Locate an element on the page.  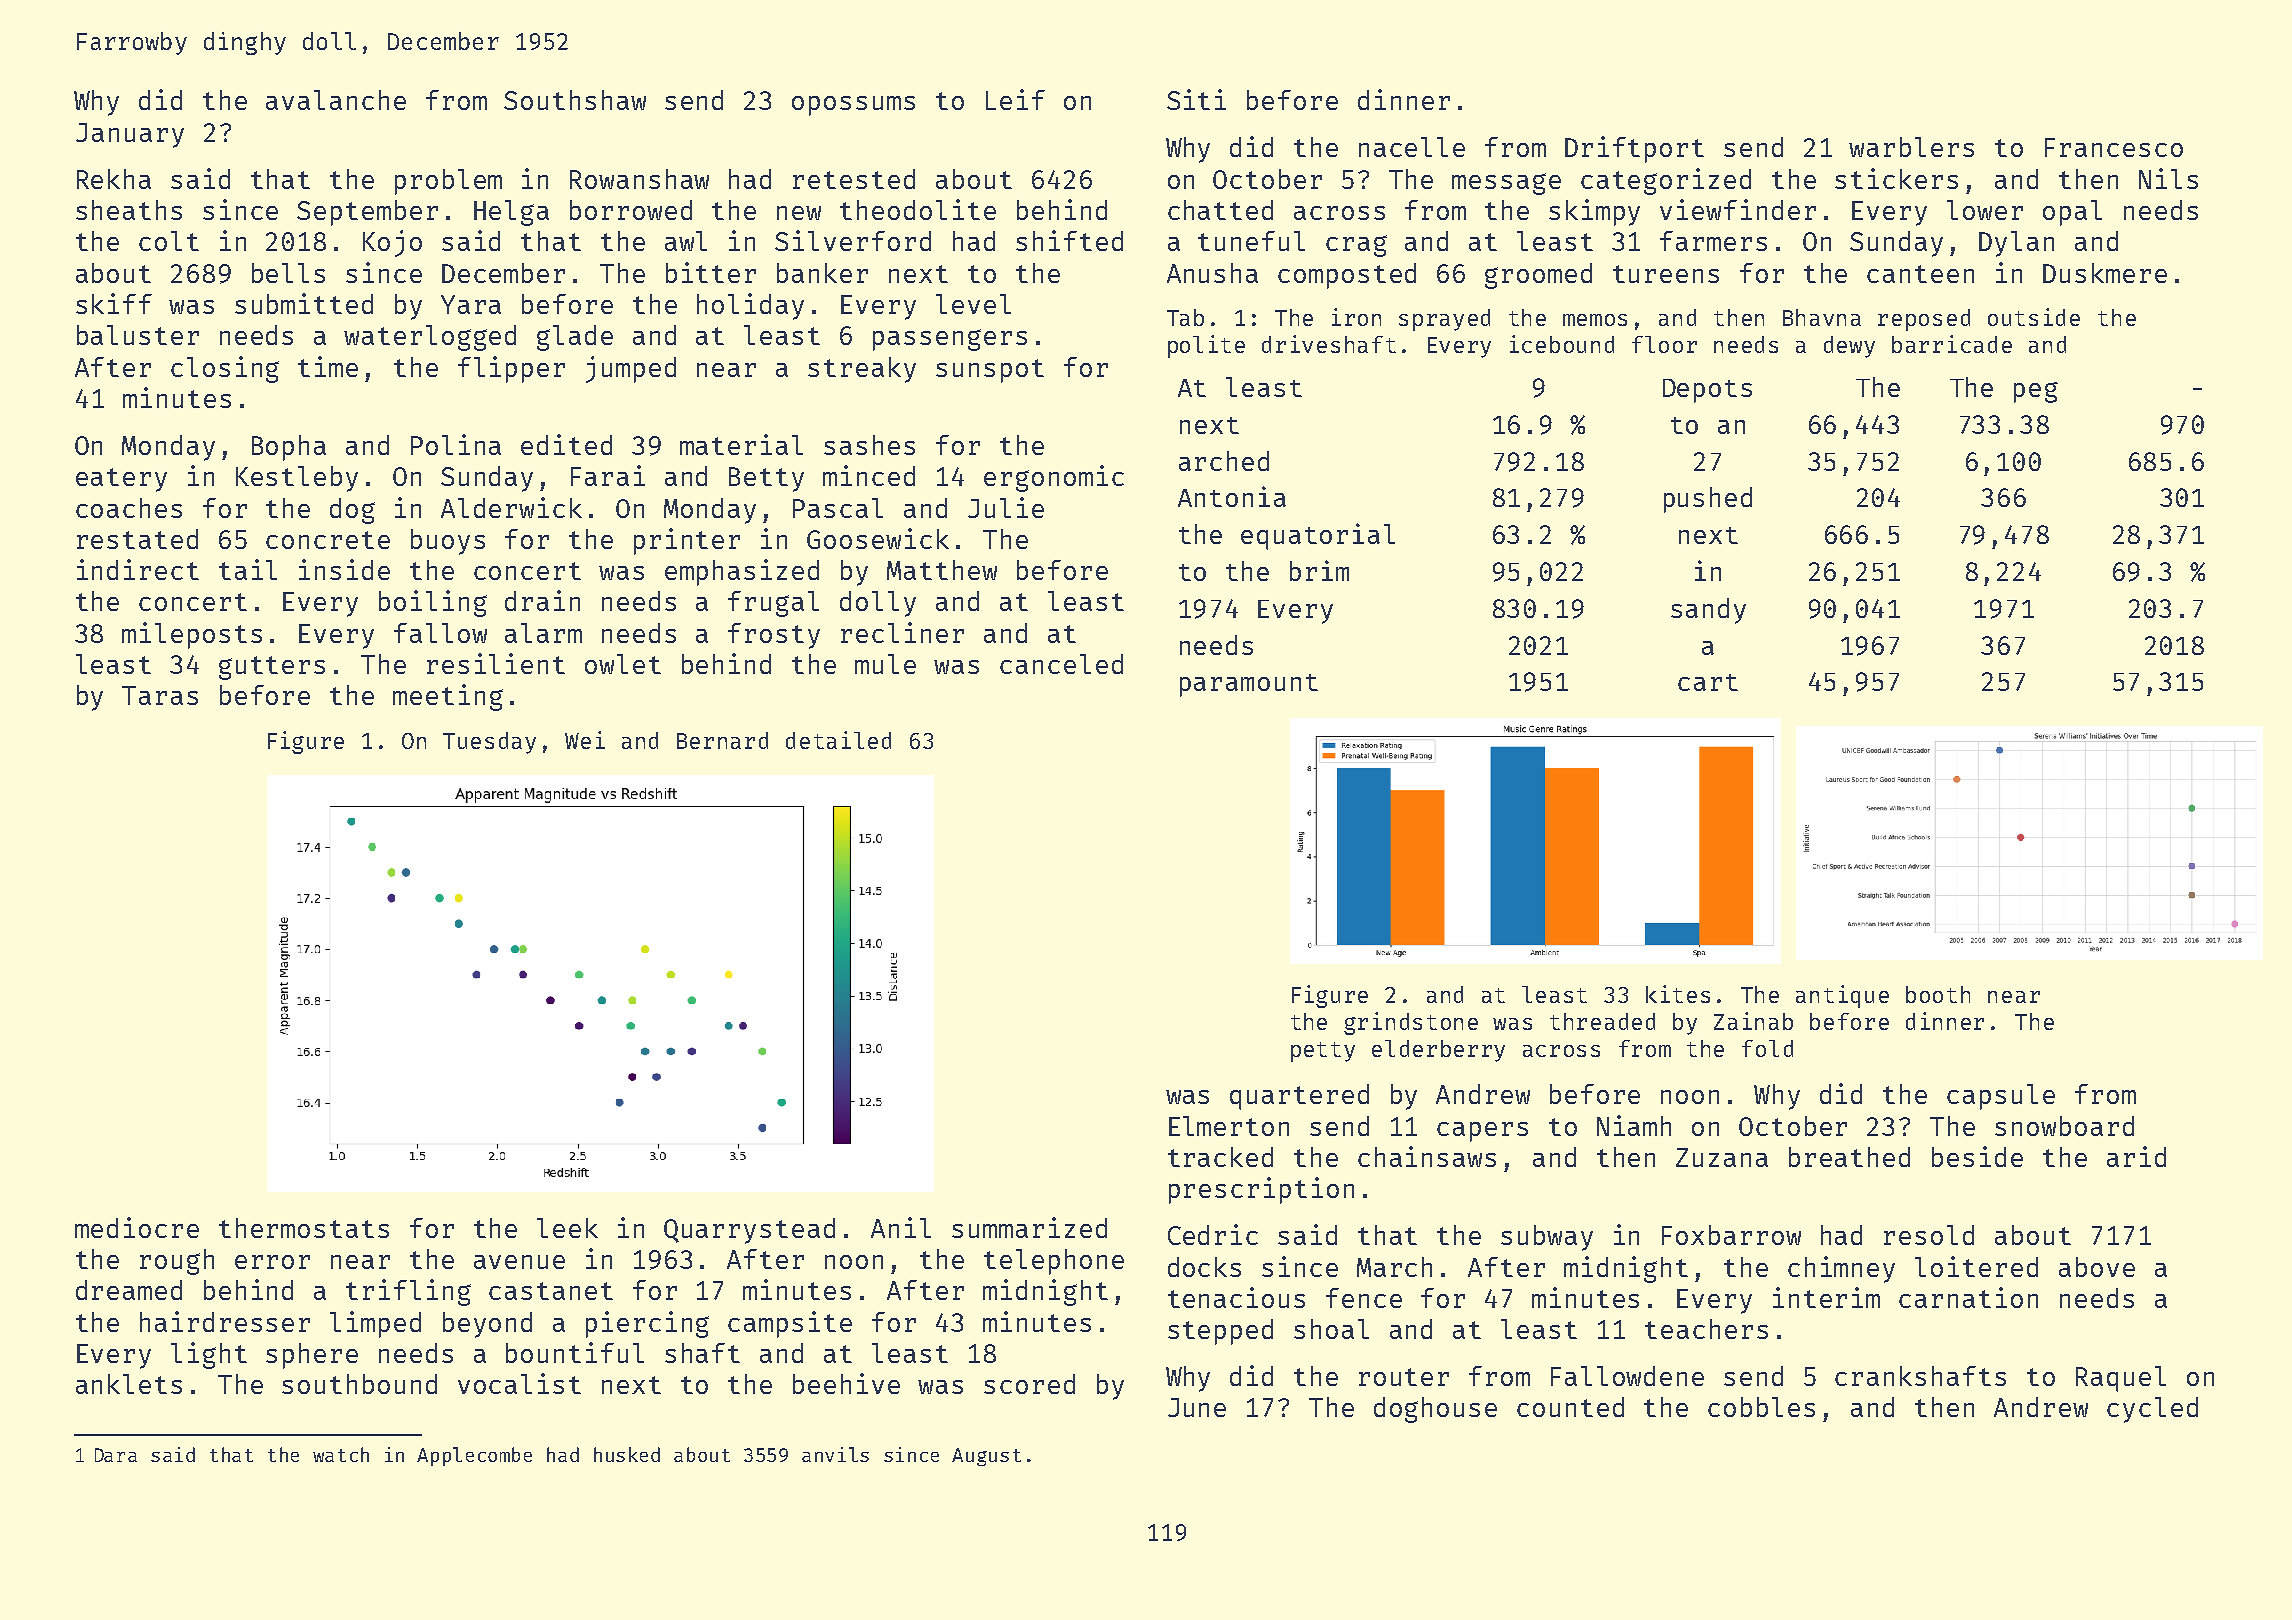
Siti is located at coordinates (1196, 99).
